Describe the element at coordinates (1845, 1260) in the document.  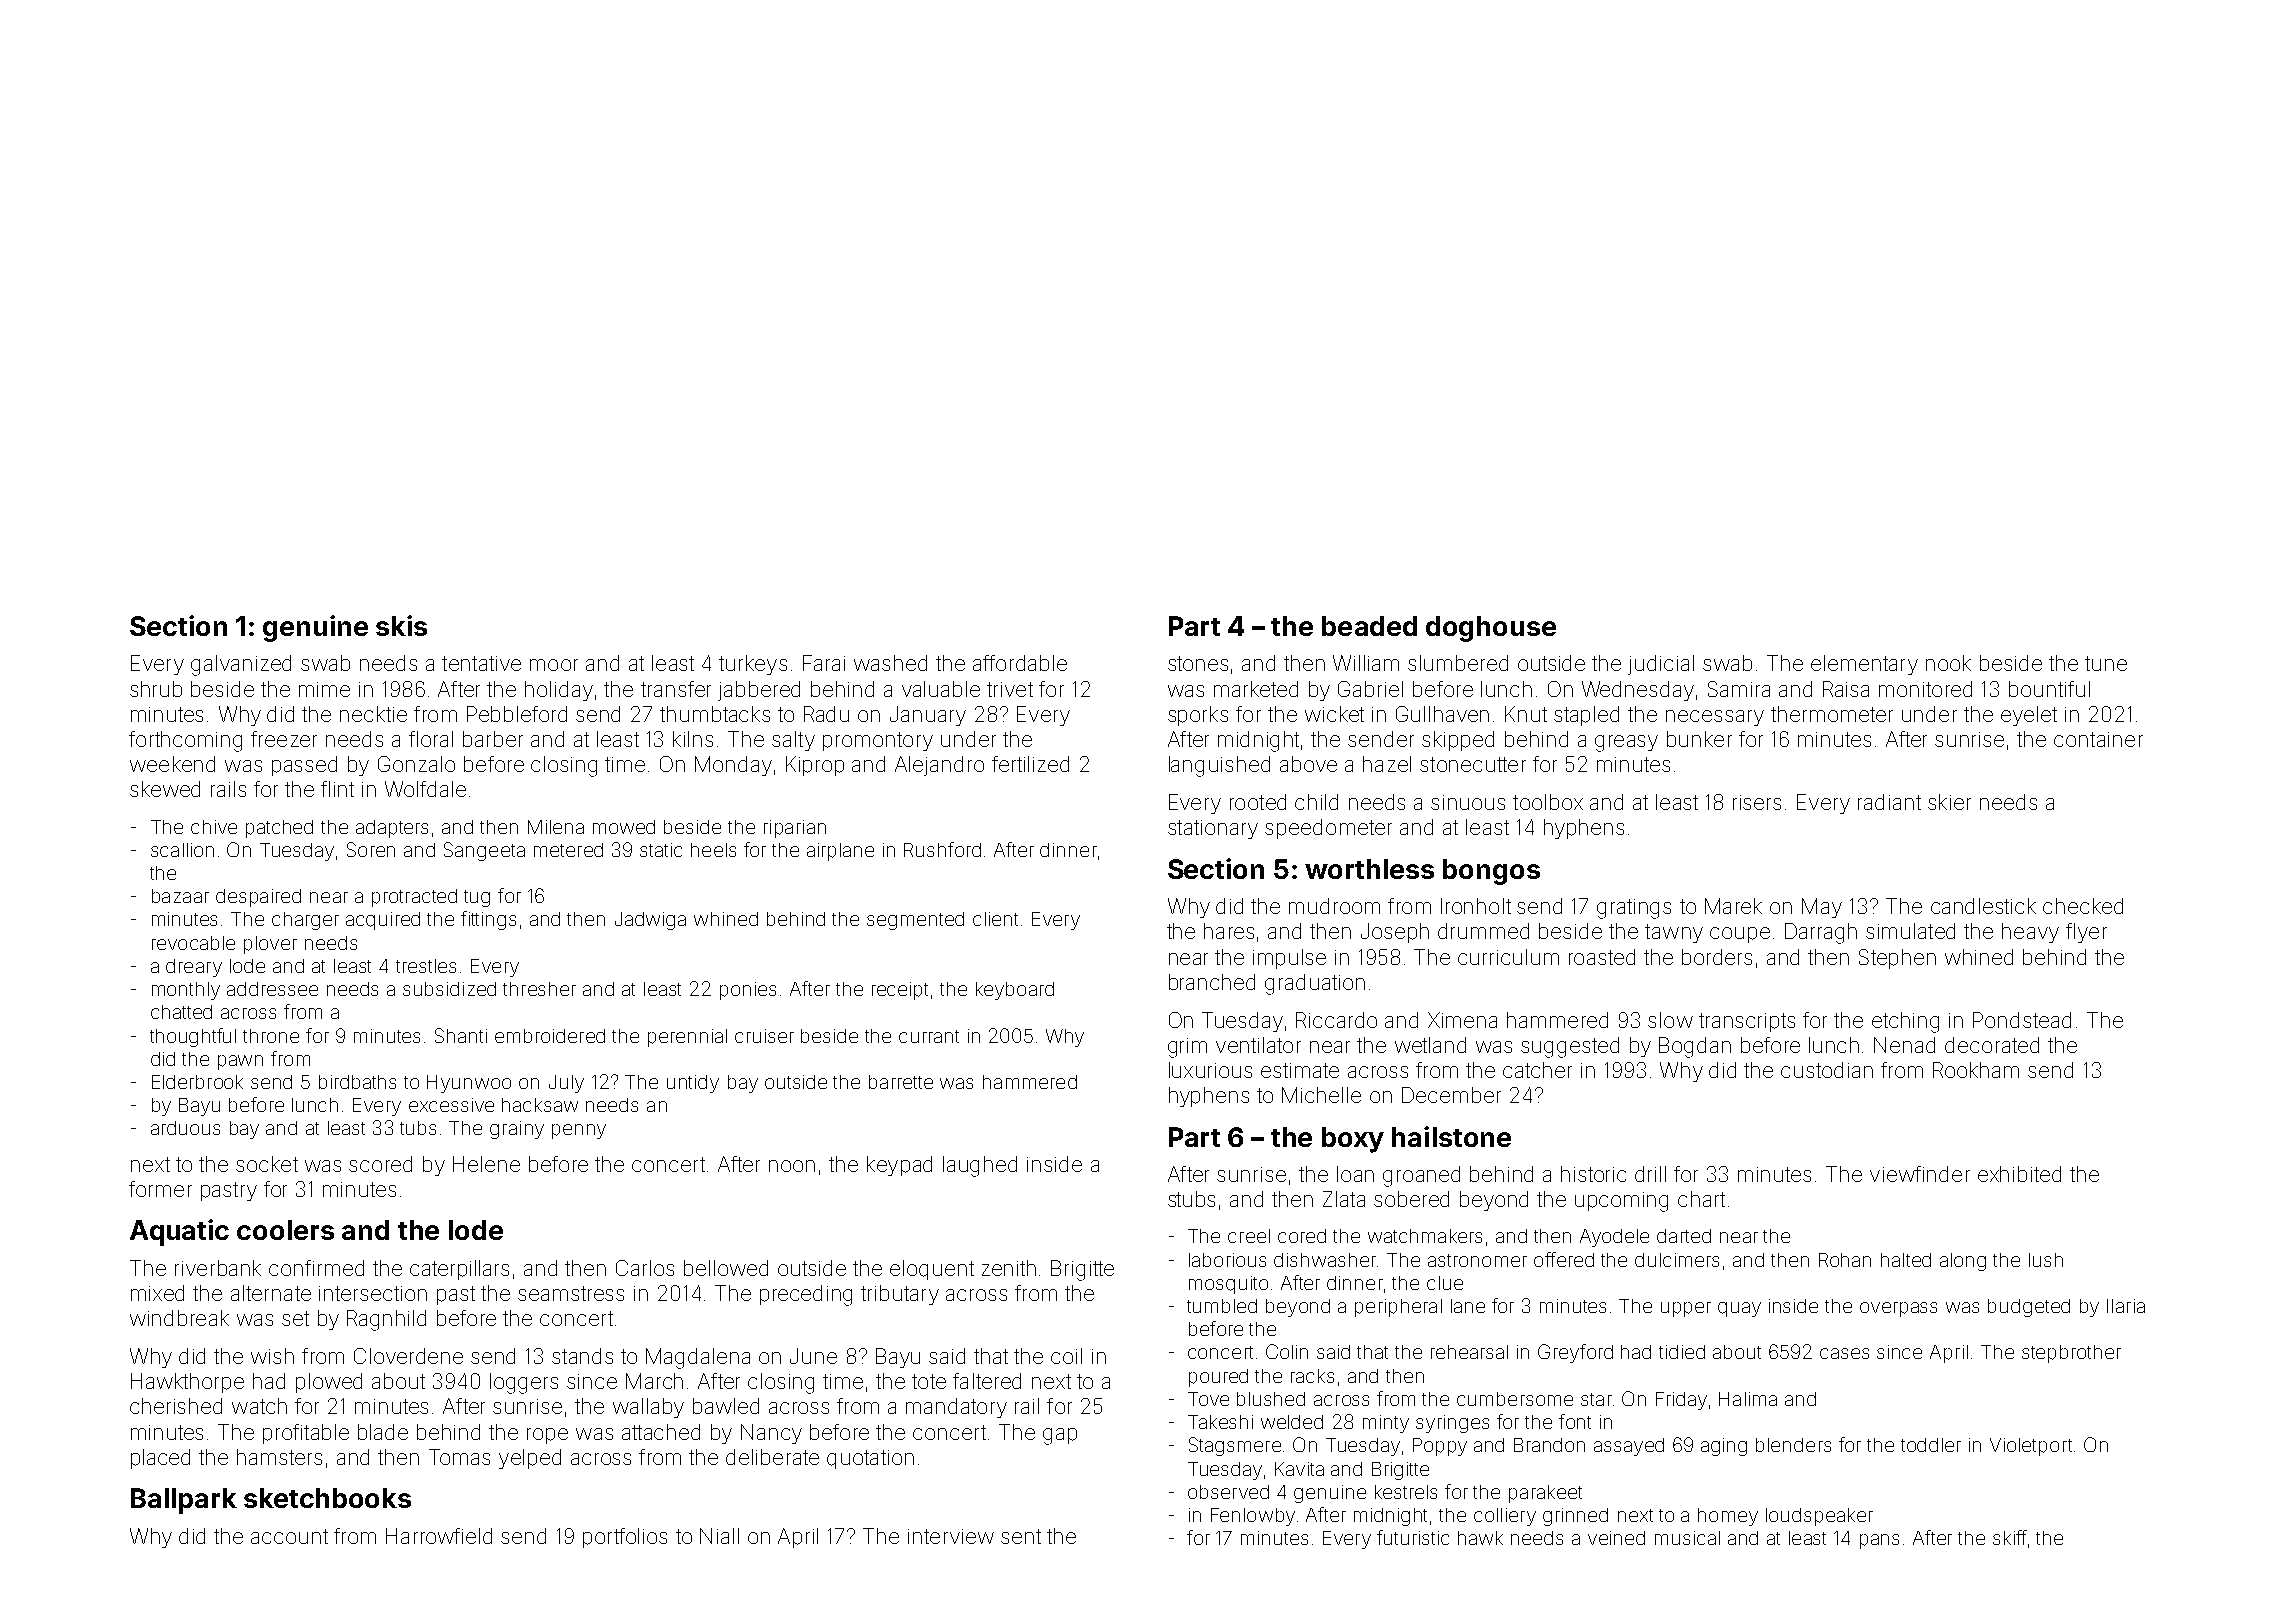
I see `Rohan` at that location.
